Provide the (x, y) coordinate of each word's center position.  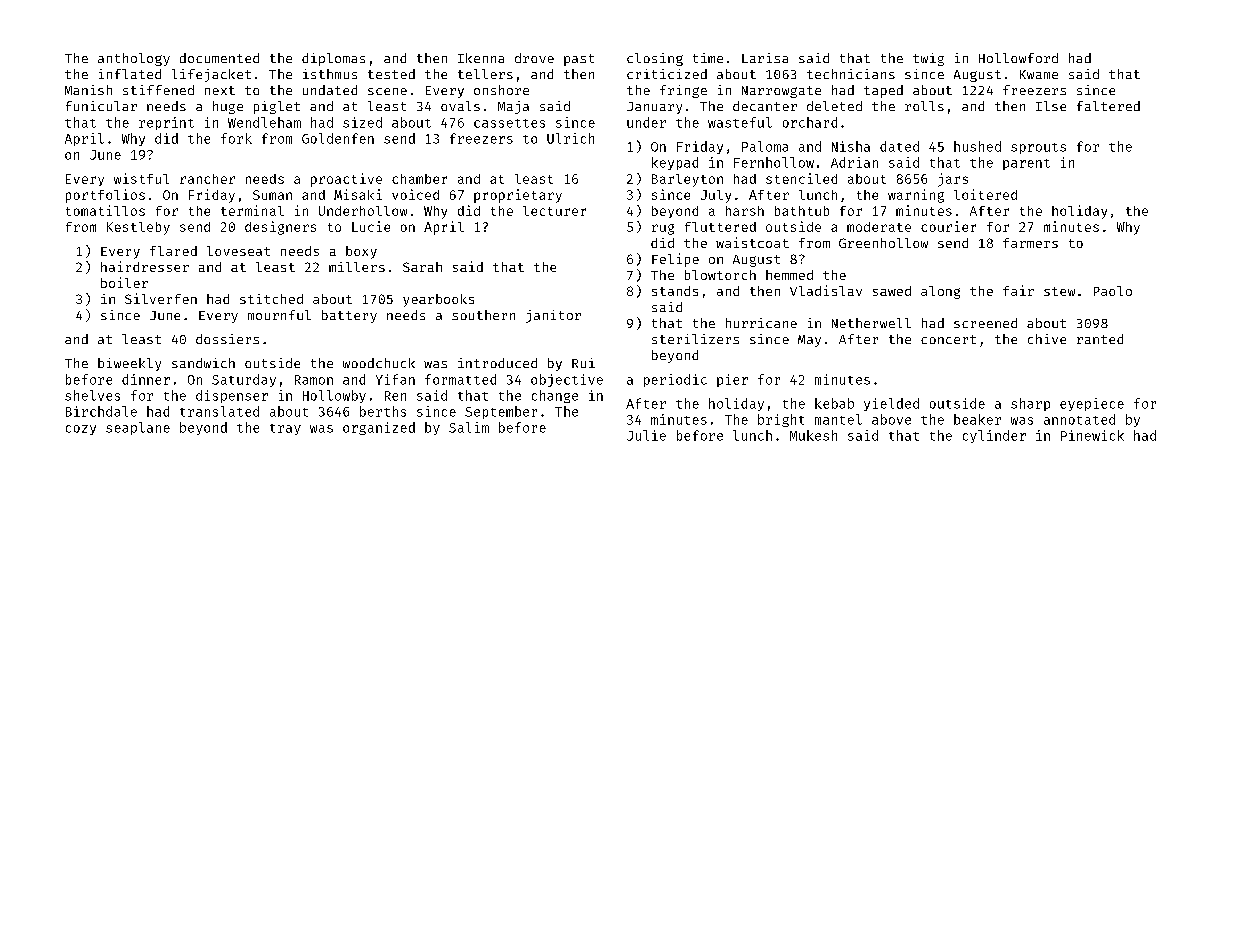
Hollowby (334, 396)
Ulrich (570, 138)
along (940, 292)
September (501, 412)
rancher (207, 179)
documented (219, 58)
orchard (810, 122)
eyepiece (1092, 404)
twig (928, 59)
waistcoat (752, 242)
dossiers (227, 339)
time (708, 58)
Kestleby (138, 228)
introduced (497, 363)
